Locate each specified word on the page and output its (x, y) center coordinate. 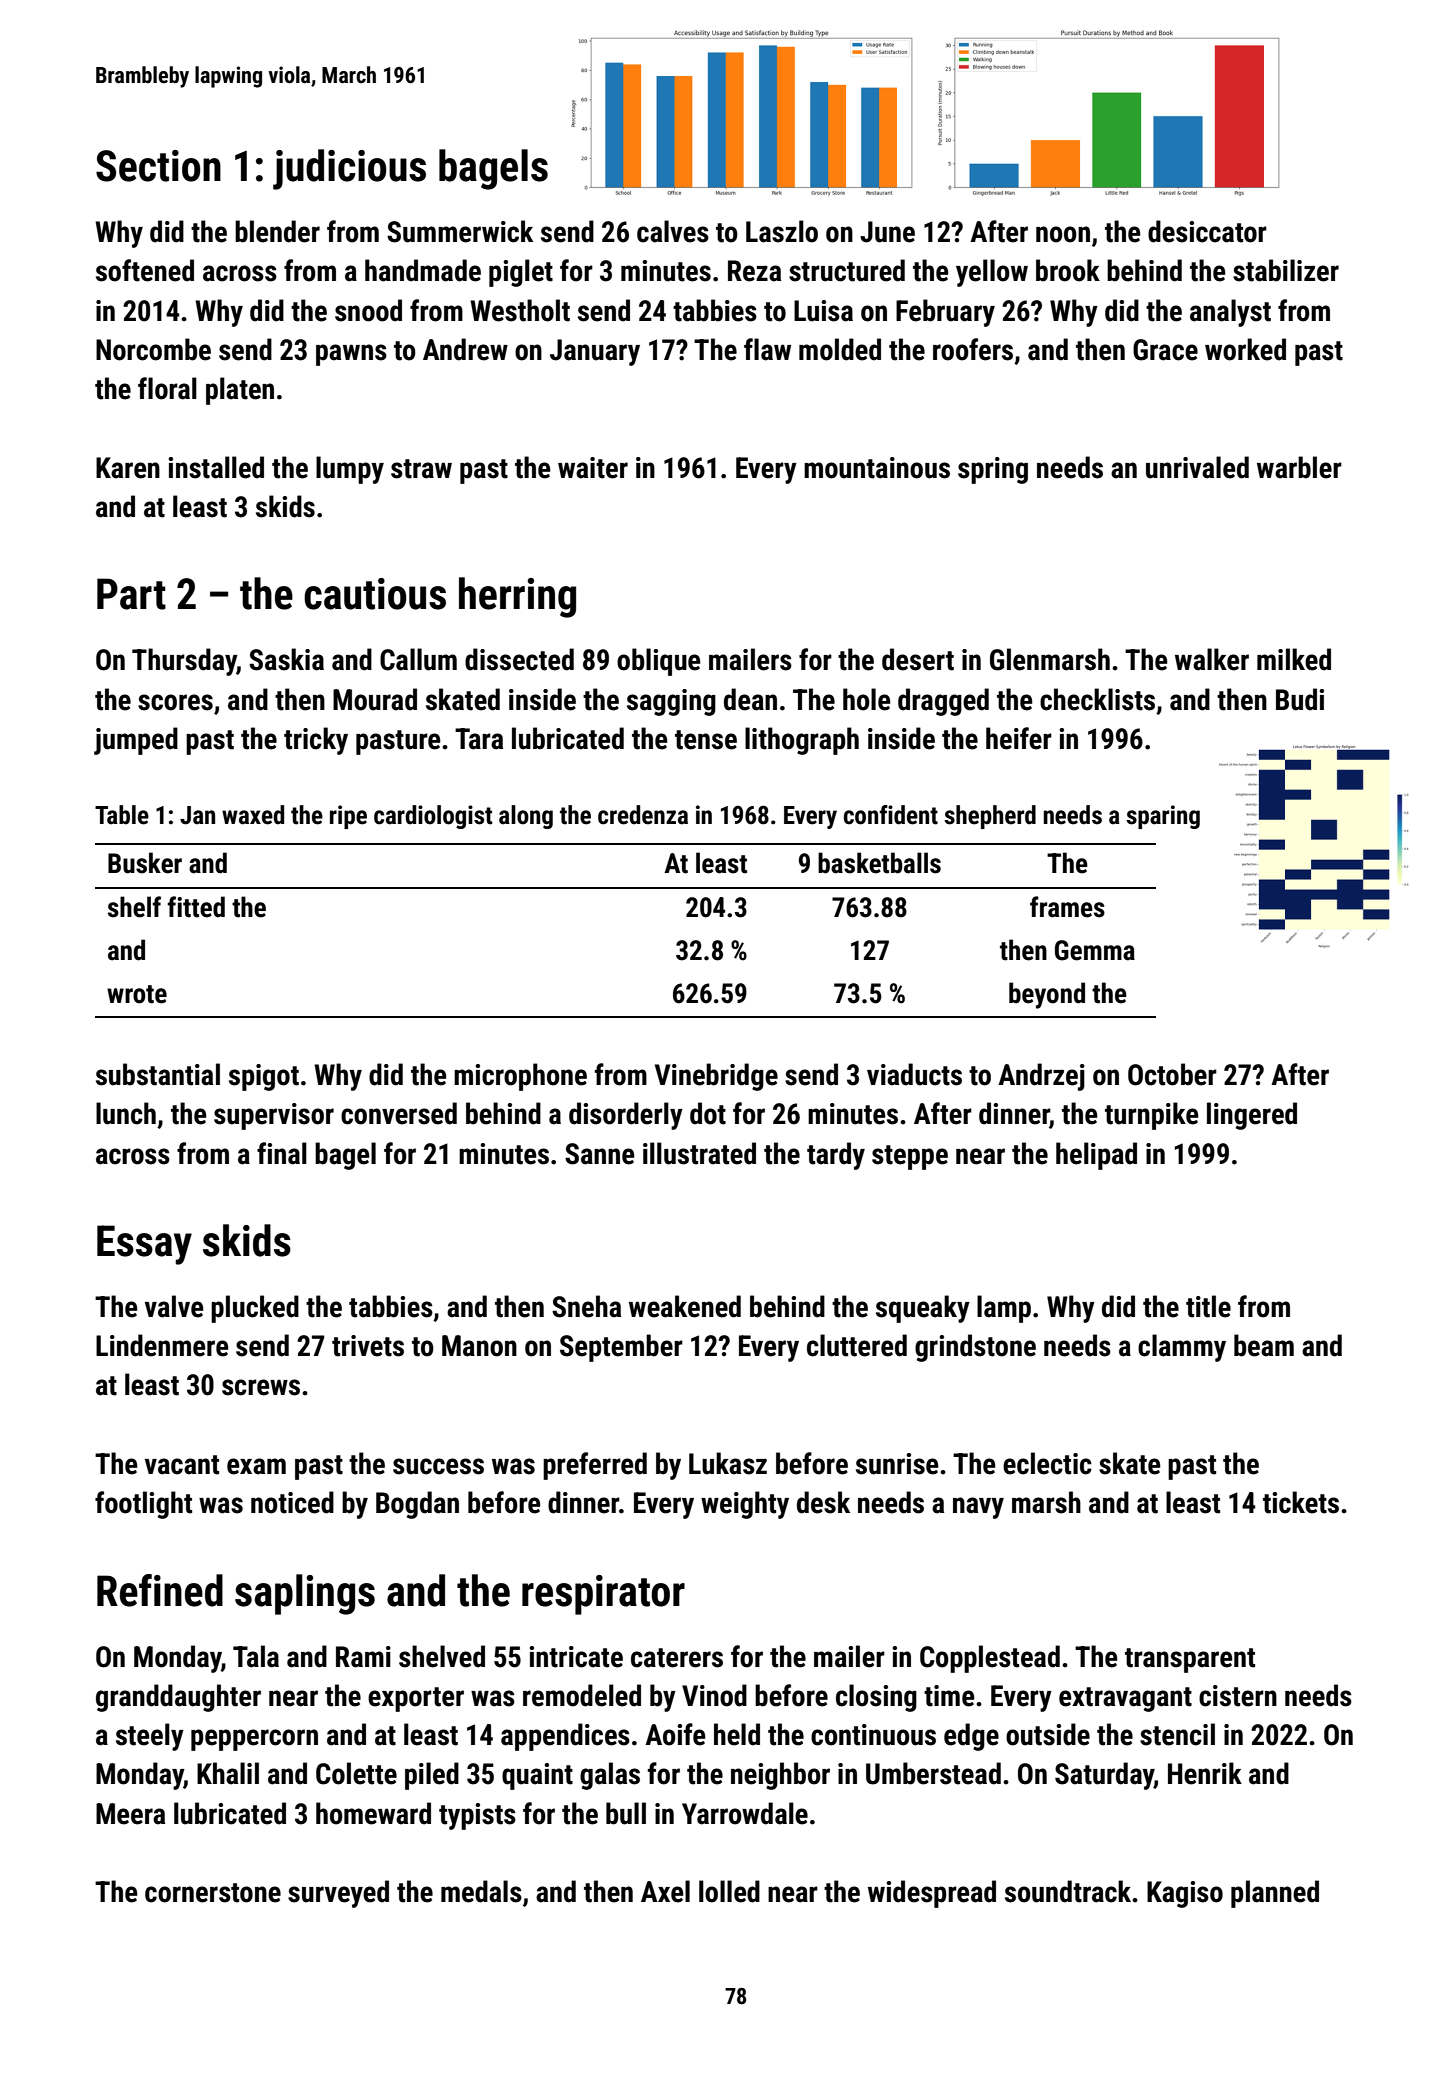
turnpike (1151, 1116)
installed (216, 467)
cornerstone (213, 1893)
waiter (593, 468)
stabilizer (1286, 270)
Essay (144, 1245)
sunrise (897, 1464)
